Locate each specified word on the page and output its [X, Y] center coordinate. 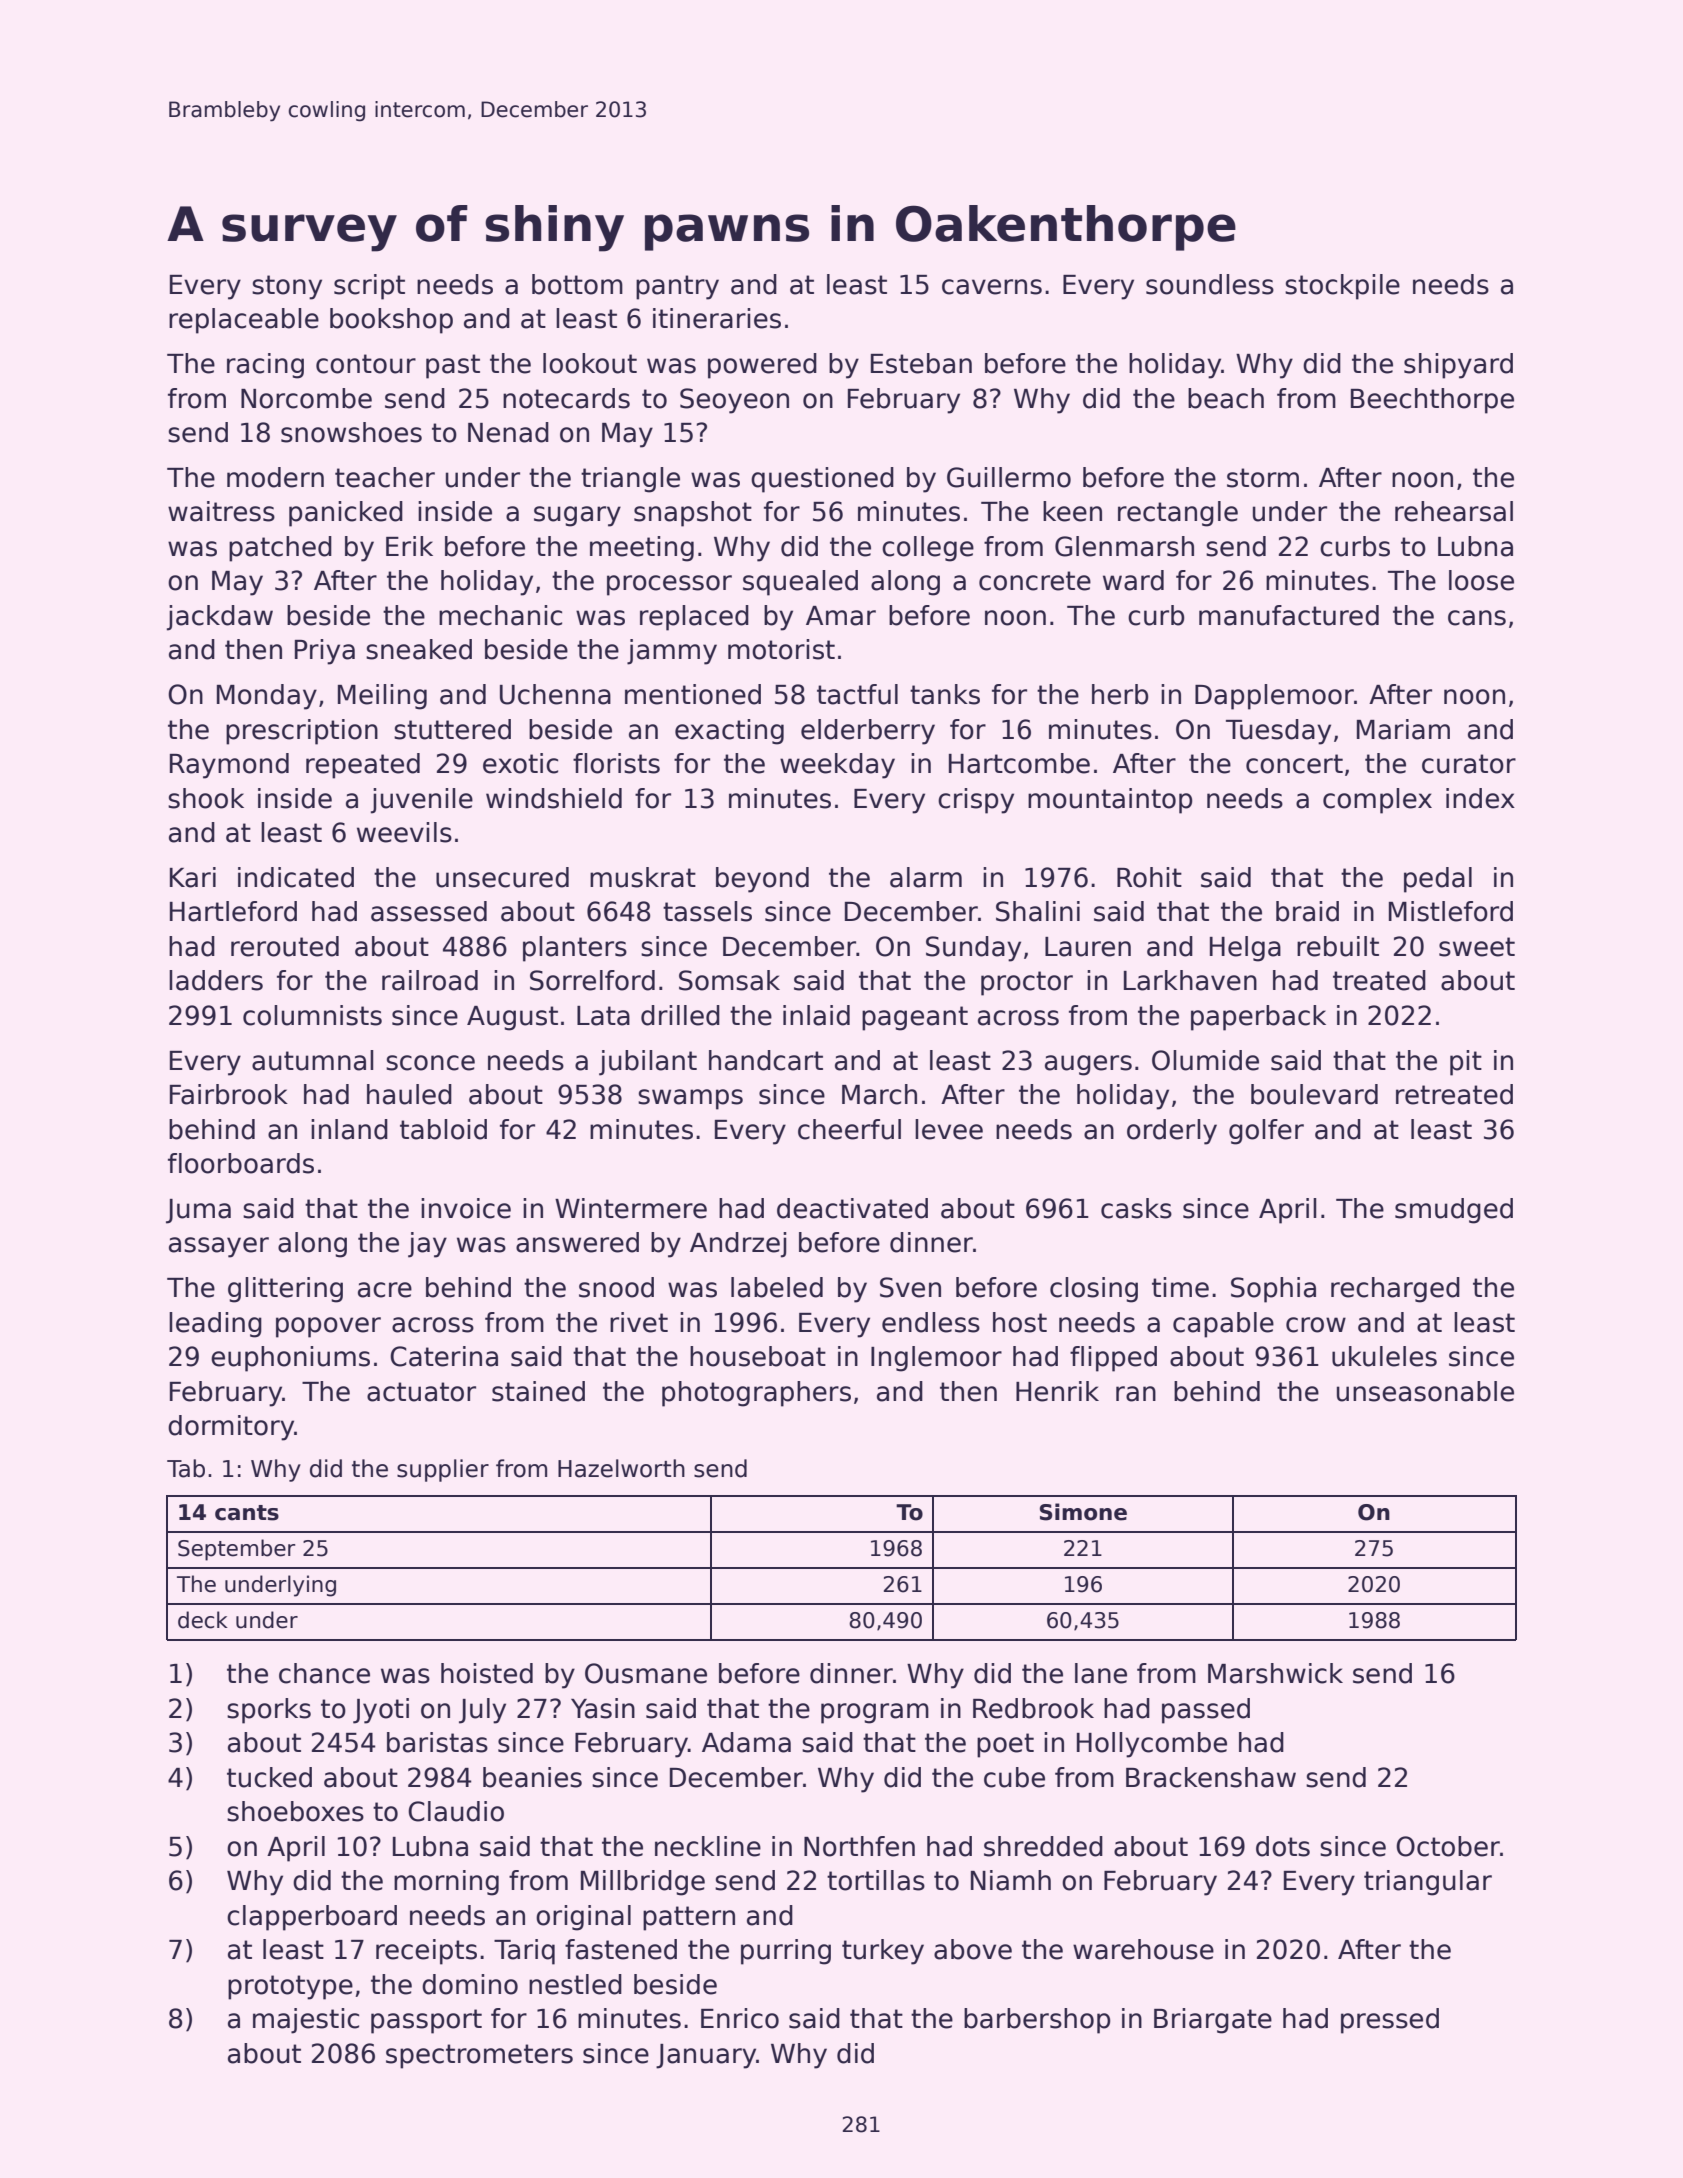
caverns [992, 287]
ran [1136, 1394]
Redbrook [1033, 1708]
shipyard [1458, 366]
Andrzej [738, 1245]
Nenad [508, 432]
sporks [269, 1711]
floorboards [241, 1163]
